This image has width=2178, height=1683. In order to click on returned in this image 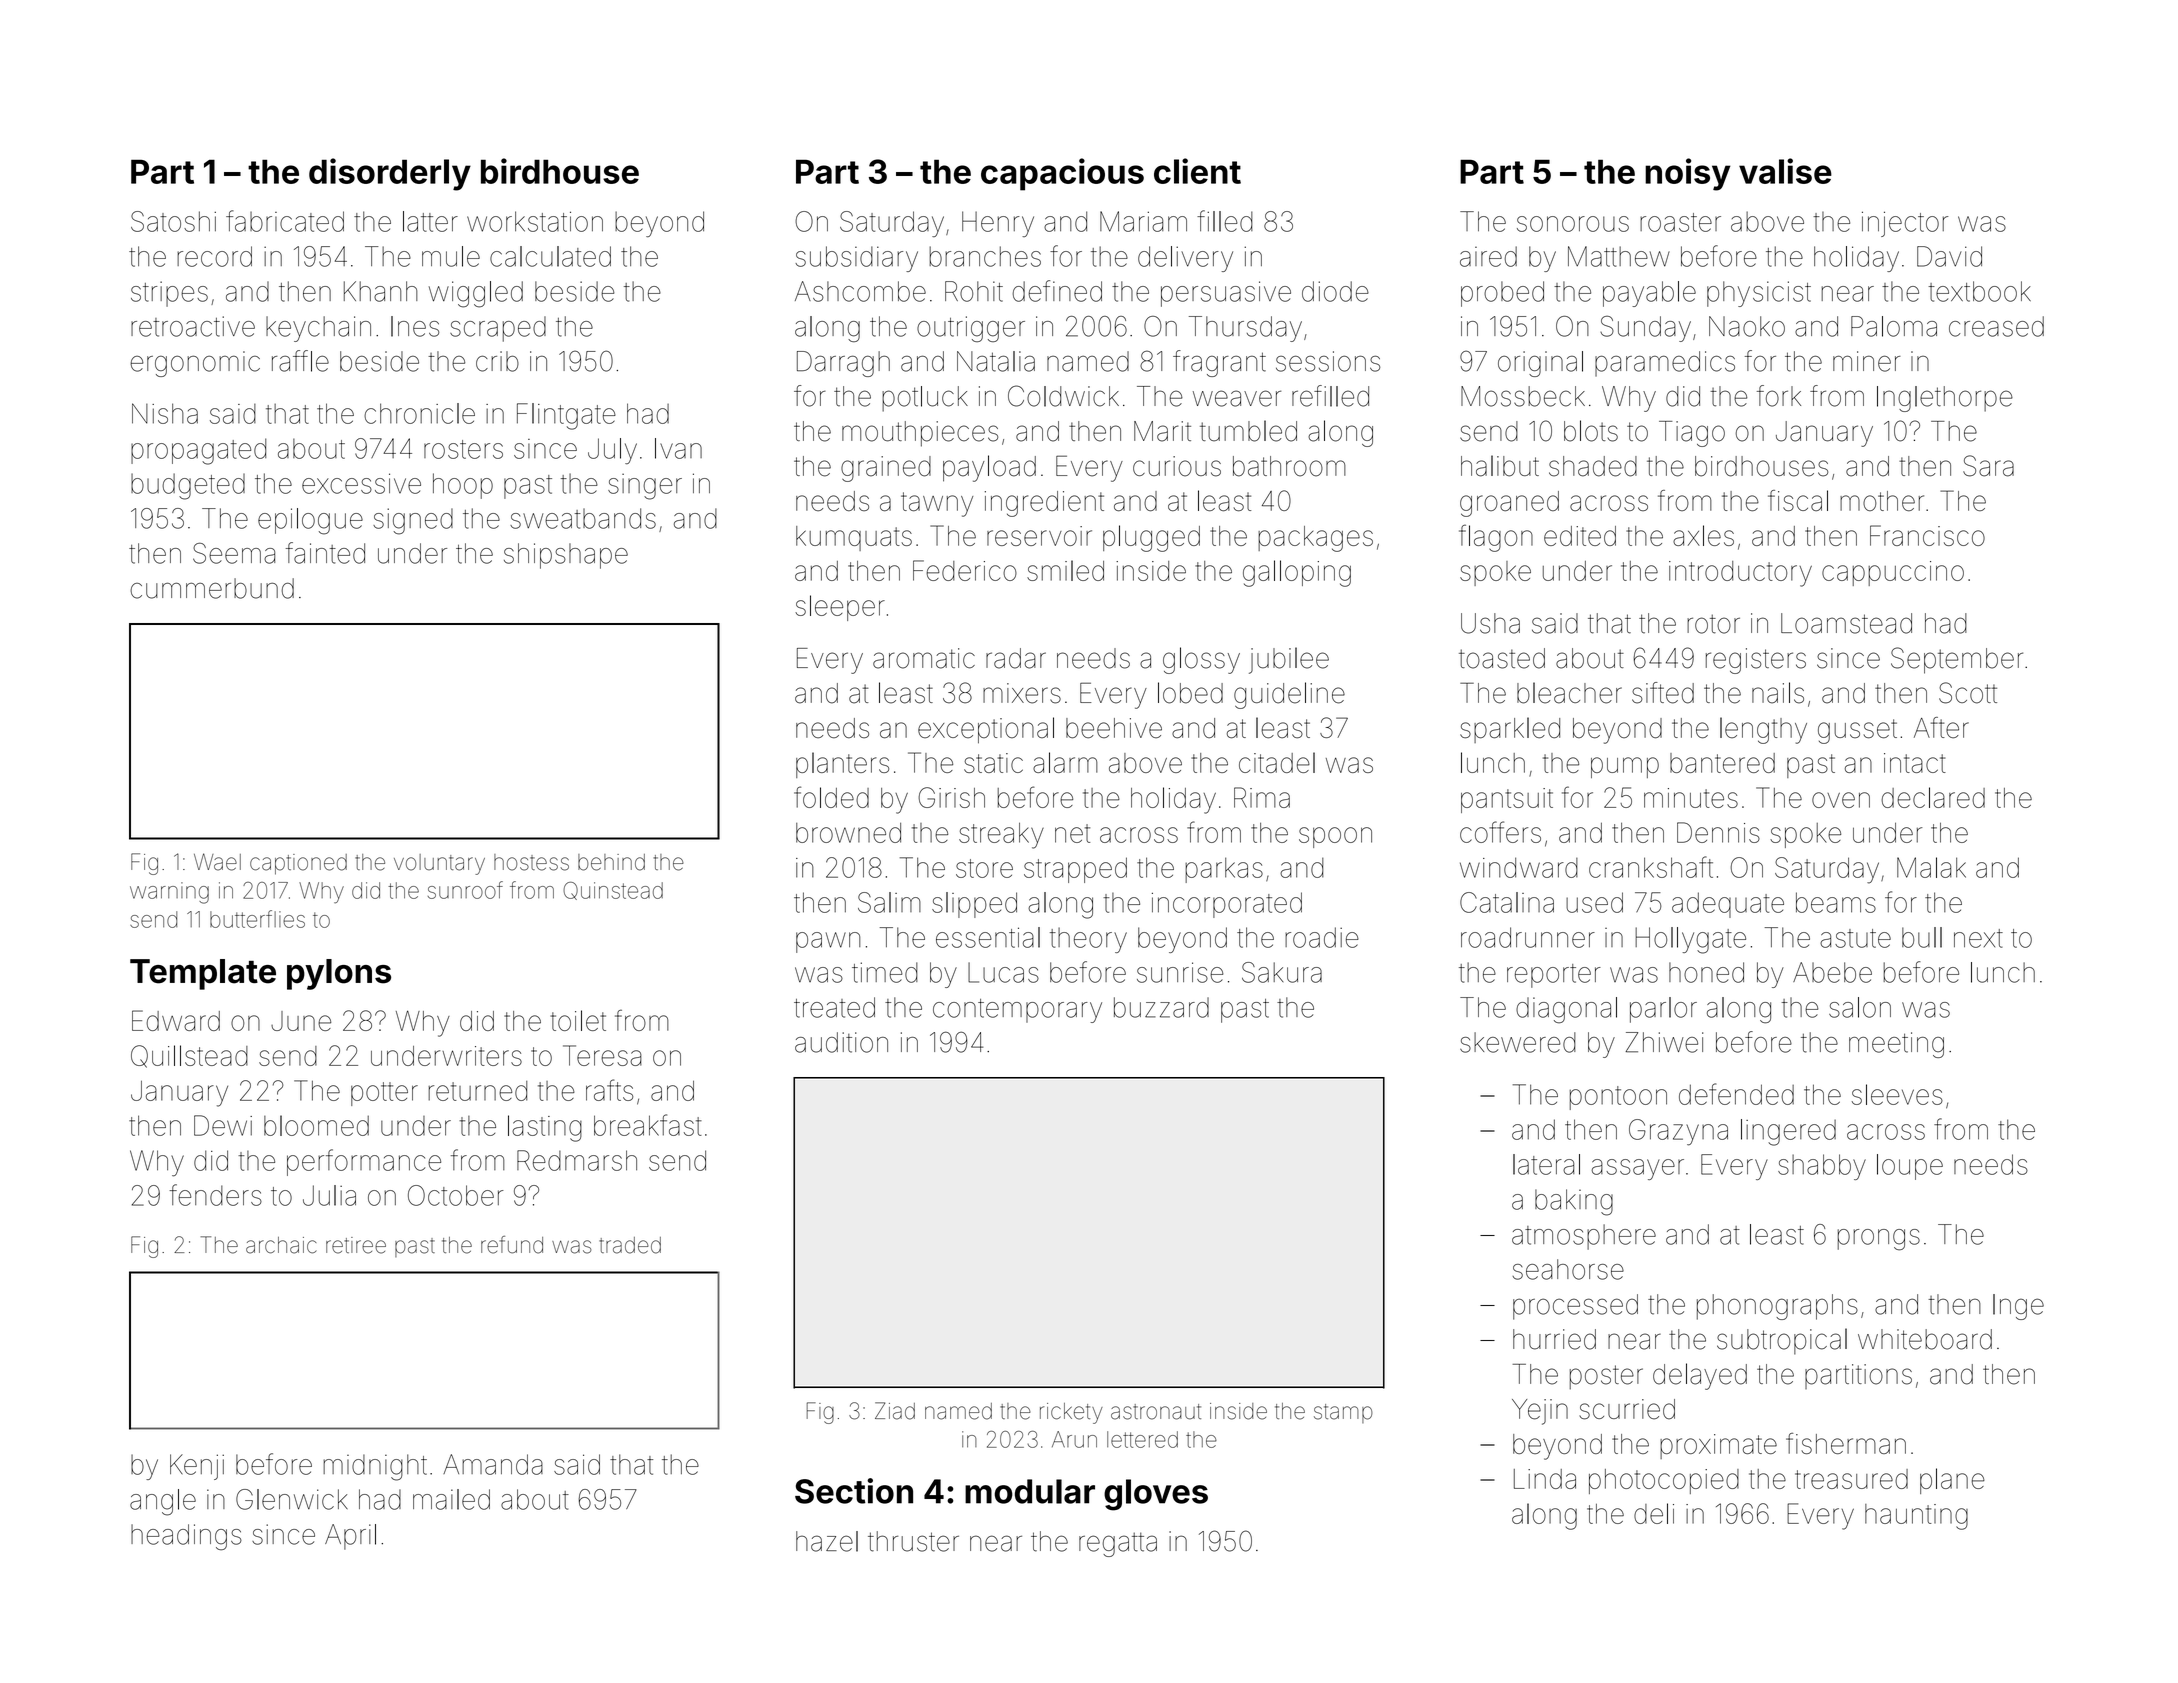, I will do `click(477, 1091)`.
